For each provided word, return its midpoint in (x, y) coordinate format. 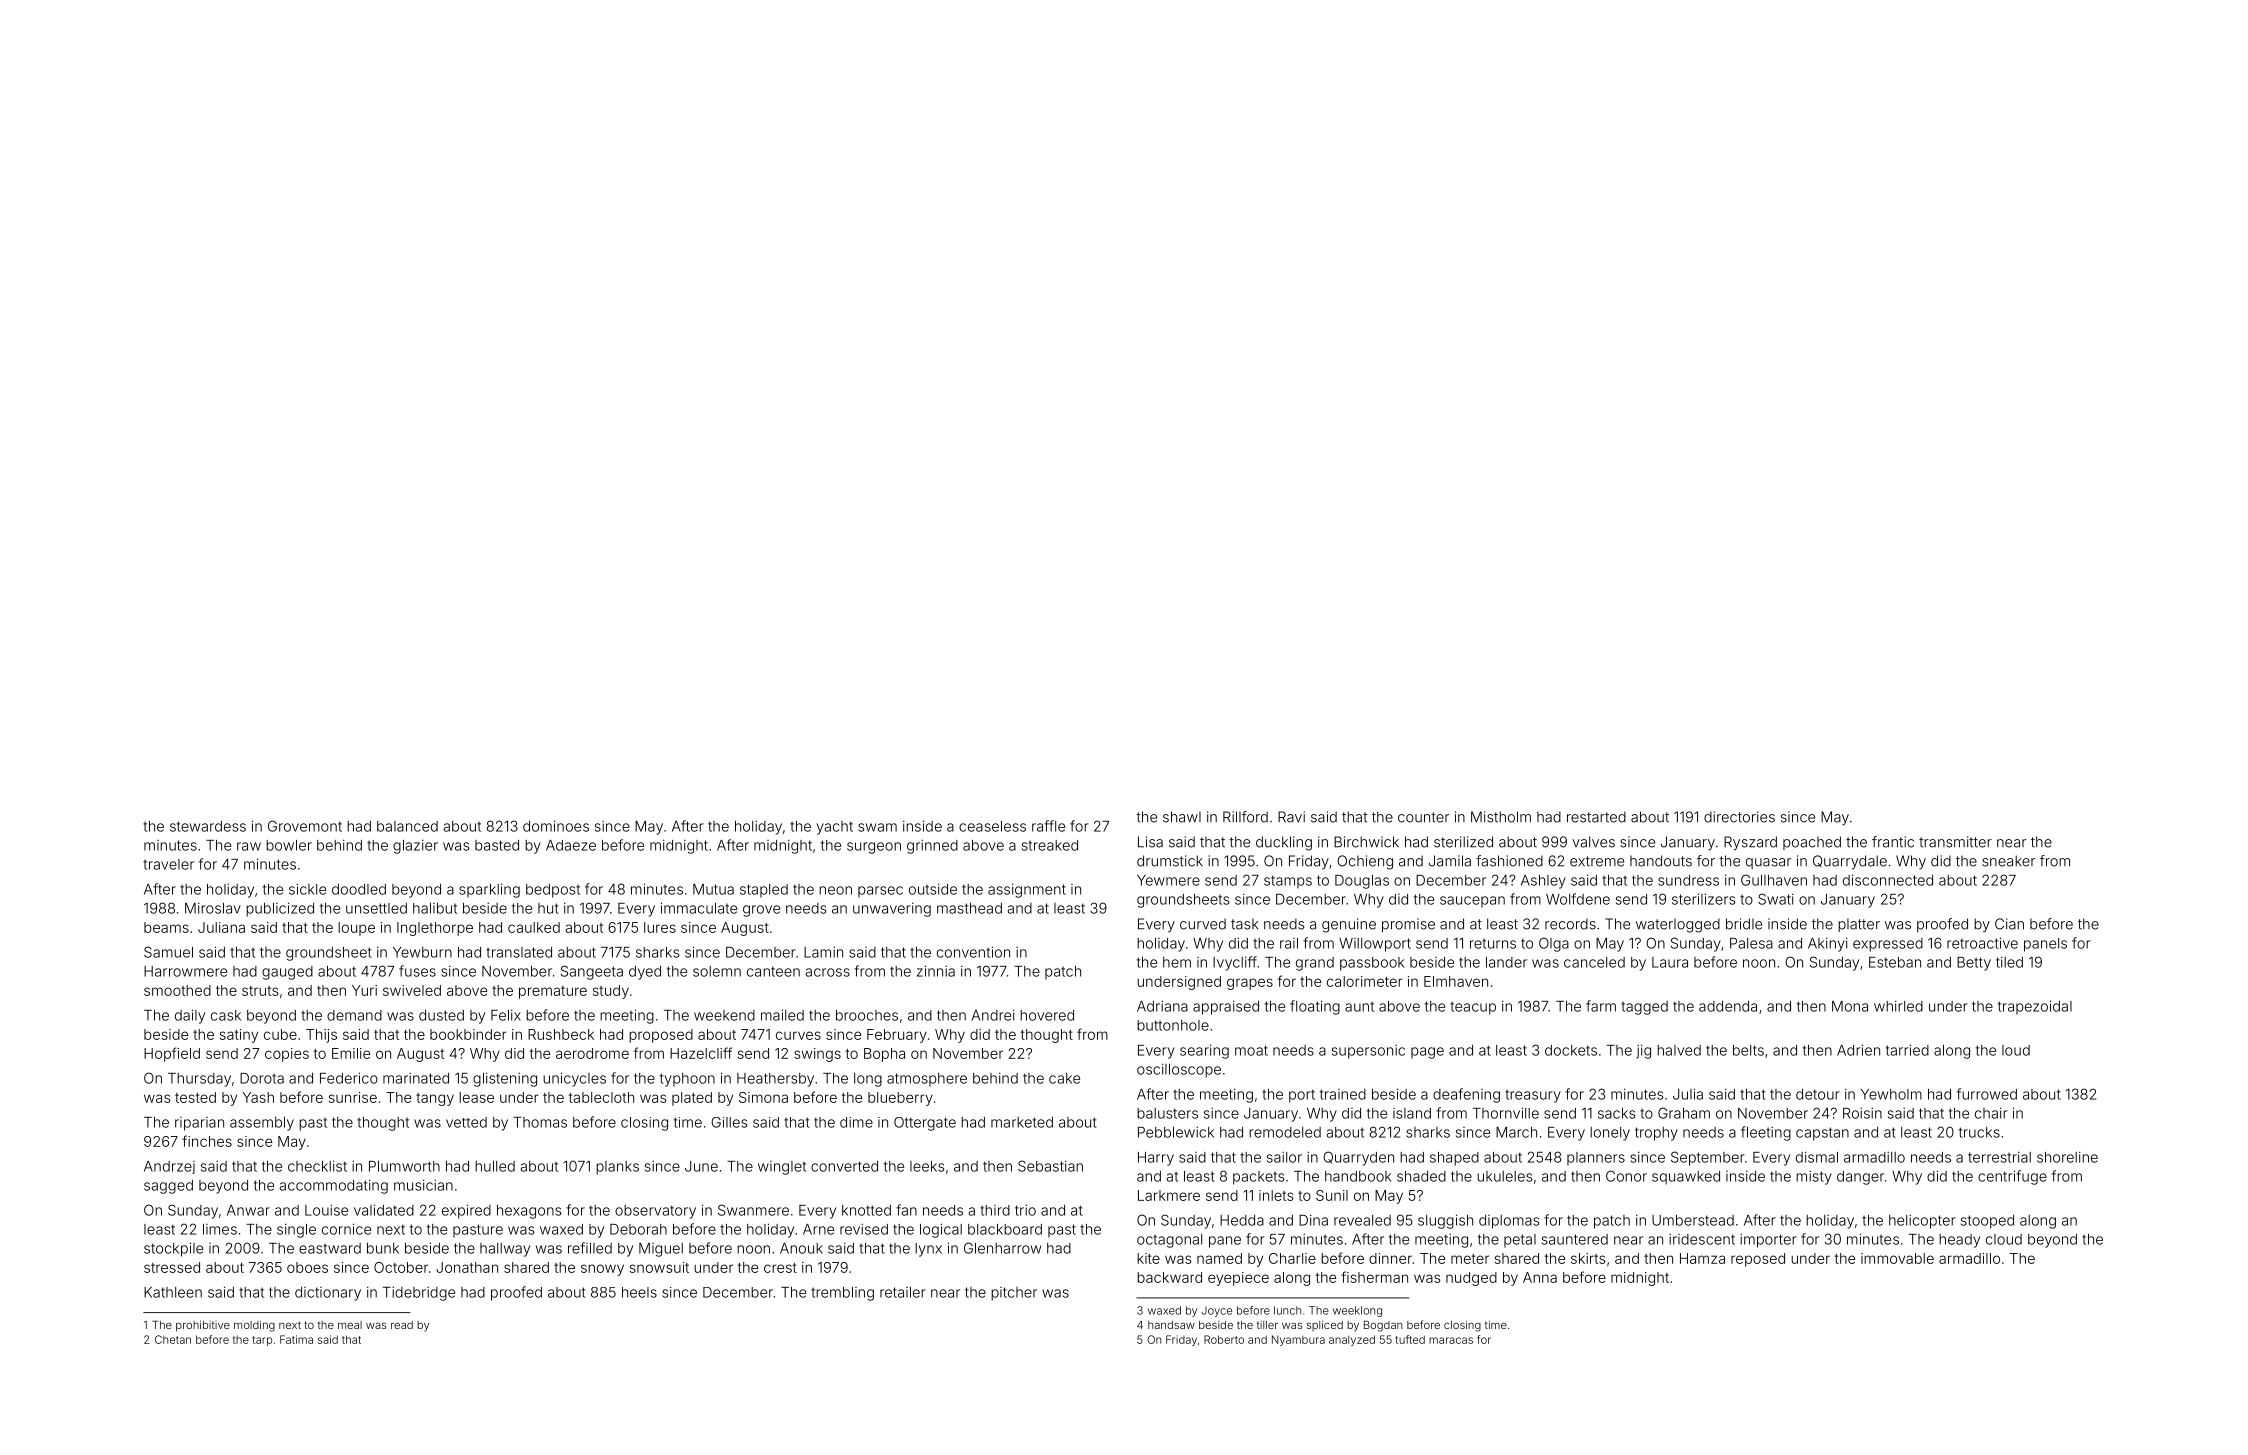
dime (856, 1122)
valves (1593, 842)
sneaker (2008, 861)
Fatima (296, 1339)
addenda (1728, 1006)
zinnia (936, 971)
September (1708, 1158)
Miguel (661, 1250)
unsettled (376, 908)
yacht (835, 828)
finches (207, 1141)
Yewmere (1168, 880)
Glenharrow (1002, 1248)
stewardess (208, 826)
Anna (1540, 1277)
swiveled (412, 990)
